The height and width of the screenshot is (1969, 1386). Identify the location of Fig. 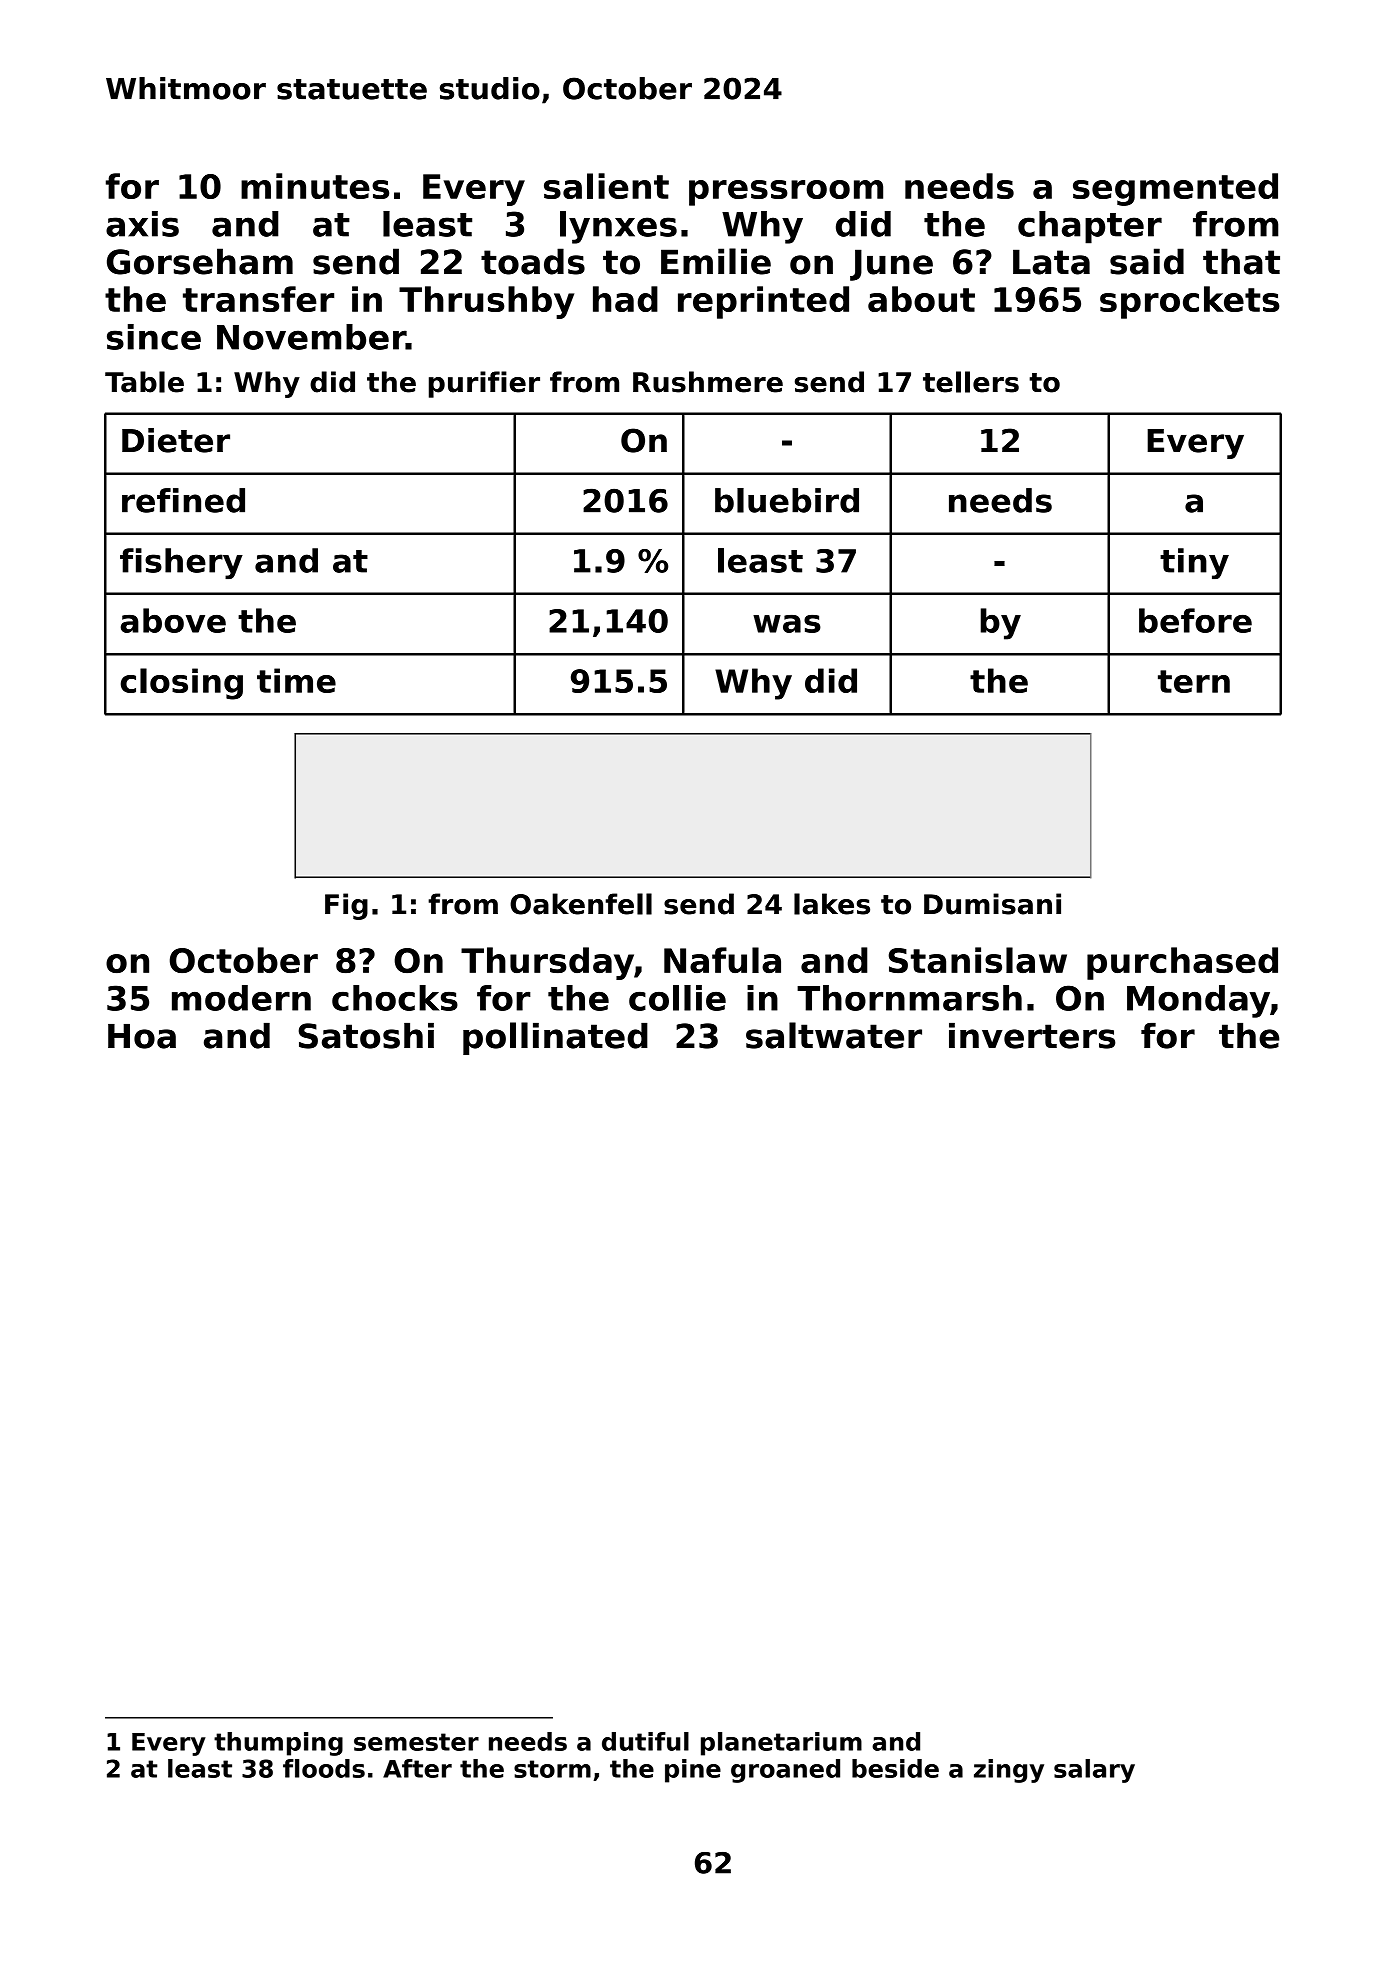
(346, 906).
